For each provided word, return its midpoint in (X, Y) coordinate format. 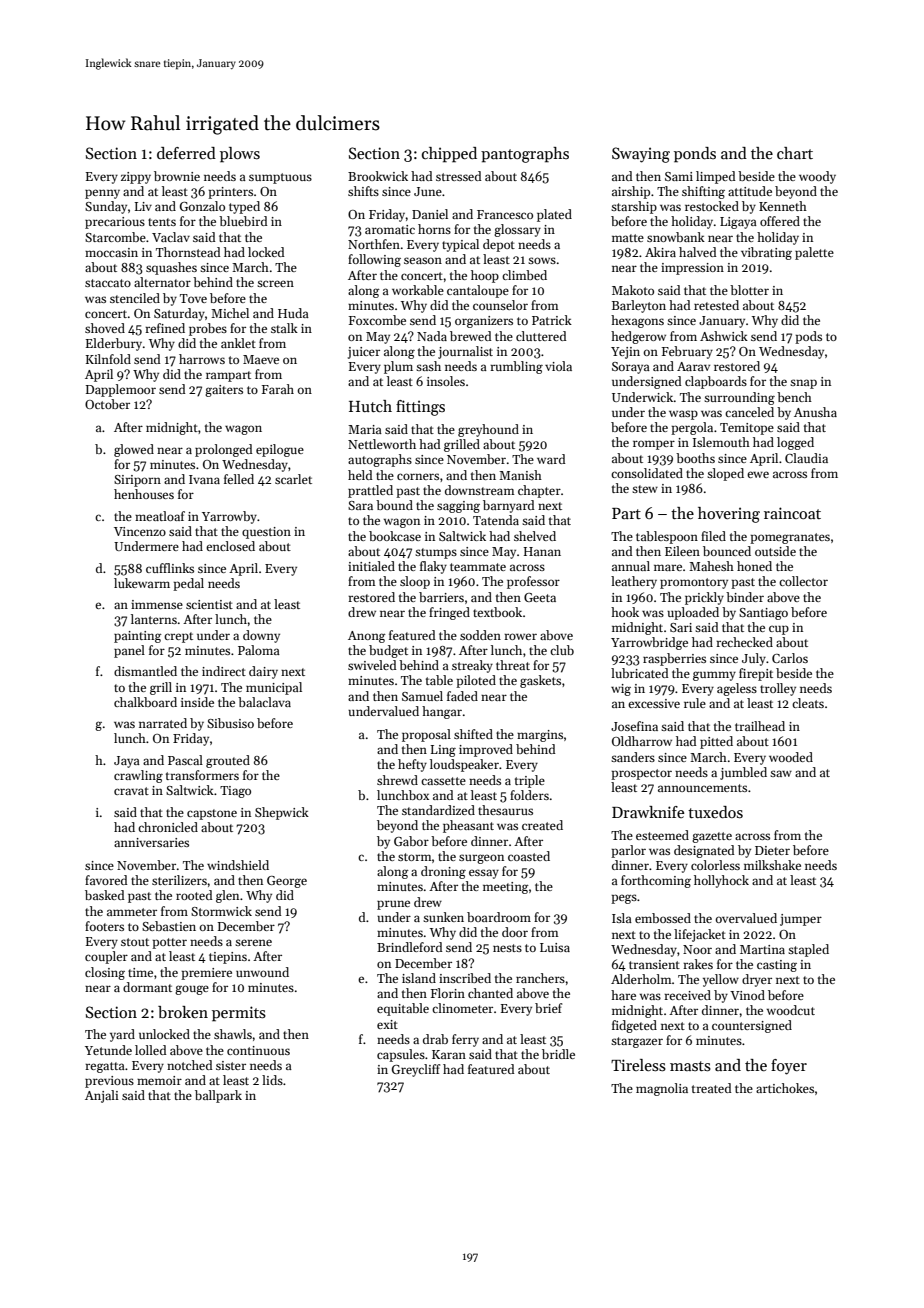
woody (817, 177)
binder (745, 597)
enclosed (230, 546)
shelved (535, 536)
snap (803, 384)
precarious (115, 223)
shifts (363, 191)
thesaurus (505, 810)
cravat (131, 791)
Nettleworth (382, 444)
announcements (702, 788)
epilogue (280, 450)
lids (272, 1080)
